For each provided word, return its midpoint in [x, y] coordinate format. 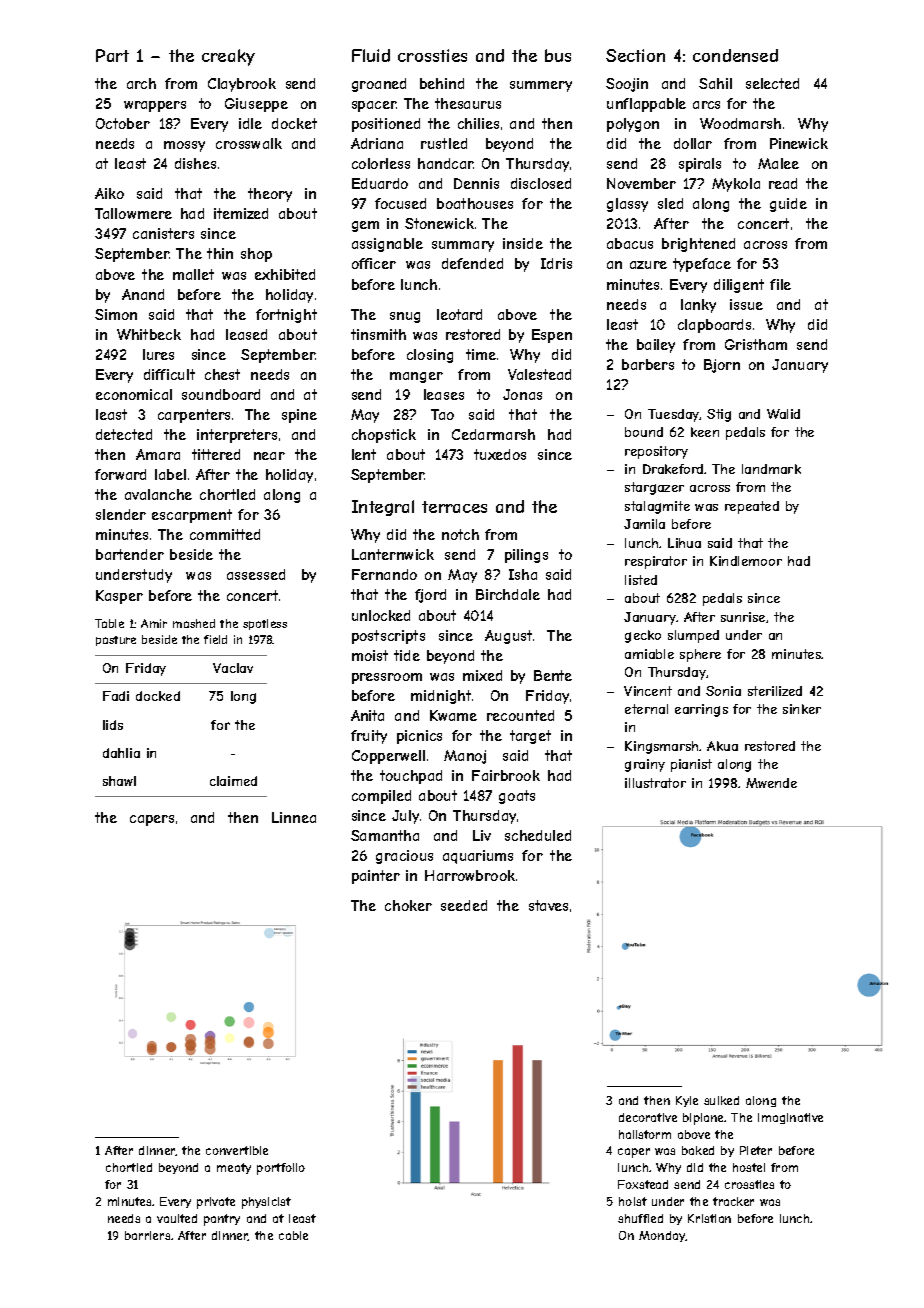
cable [293, 1235]
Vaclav [233, 668]
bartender [130, 554]
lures [158, 354]
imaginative [790, 1118]
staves [548, 905]
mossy [184, 146]
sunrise [743, 617]
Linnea [294, 817]
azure [648, 265]
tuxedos [500, 454]
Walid [783, 414]
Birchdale [508, 594]
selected [772, 83]
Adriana [377, 143]
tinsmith [378, 334]
